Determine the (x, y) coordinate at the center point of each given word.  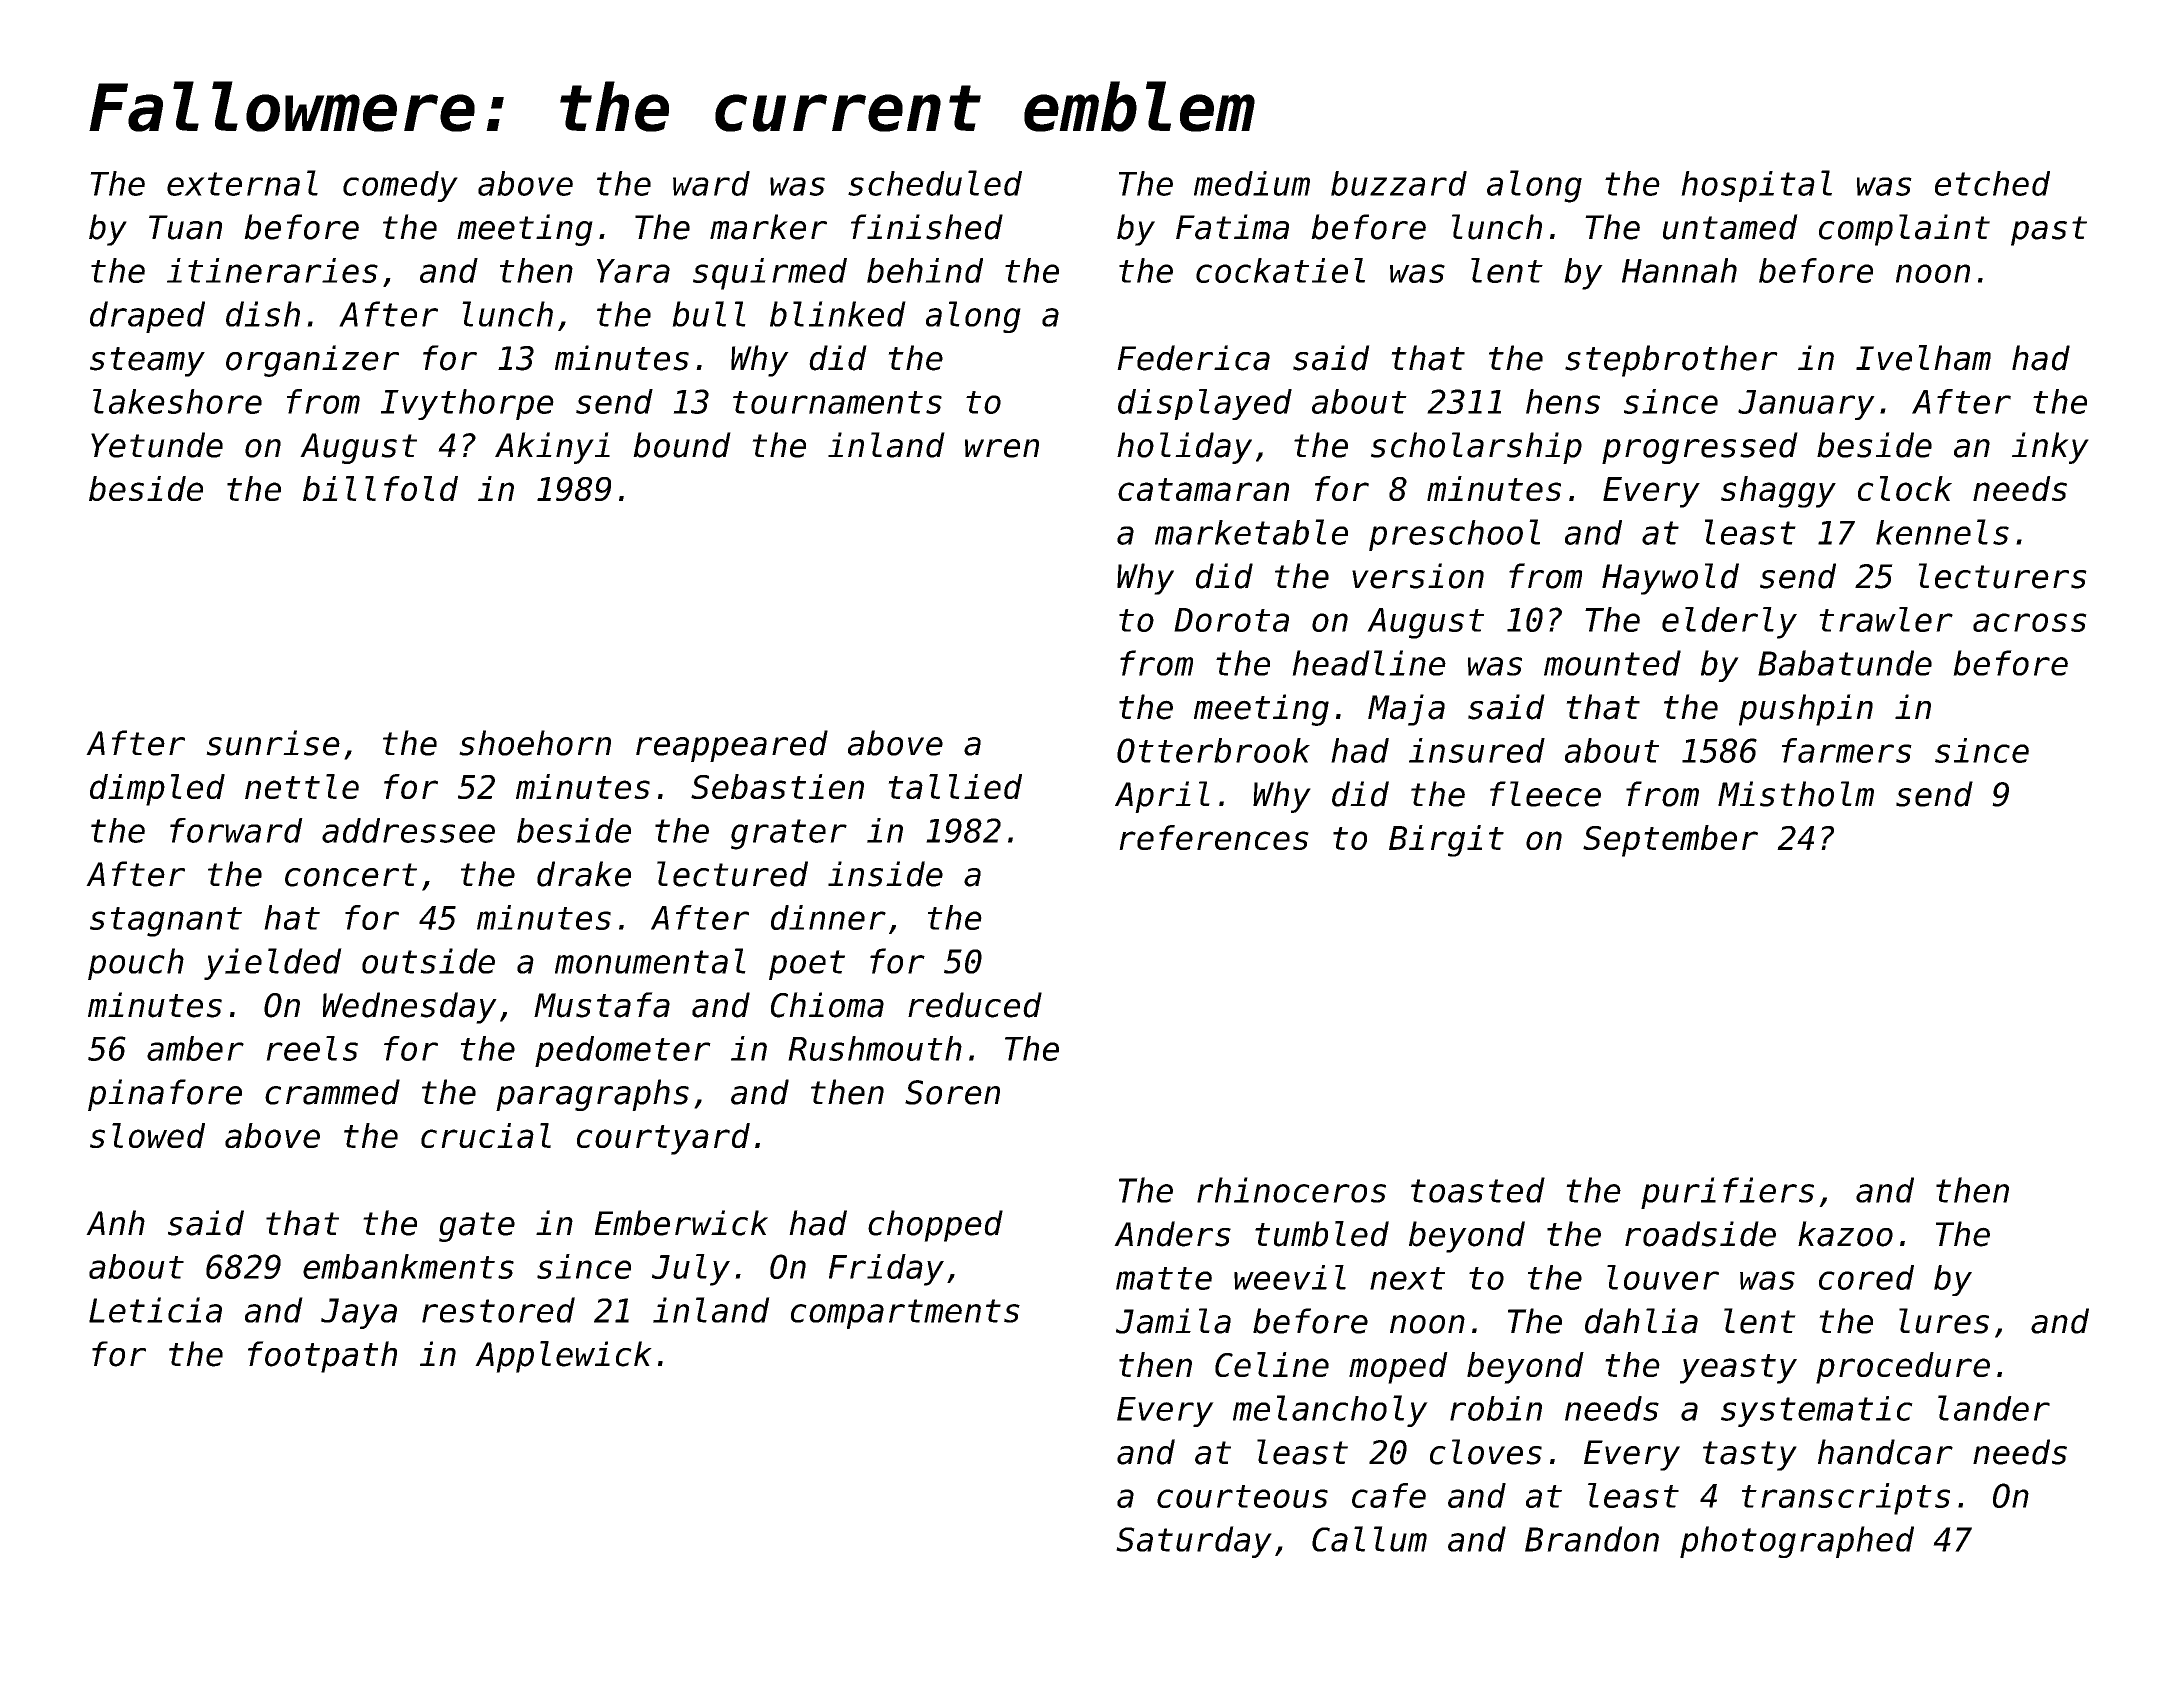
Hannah (1679, 270)
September (1670, 841)
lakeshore (177, 401)
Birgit (1446, 841)
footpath (322, 1357)
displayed (1205, 404)
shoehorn (535, 743)
